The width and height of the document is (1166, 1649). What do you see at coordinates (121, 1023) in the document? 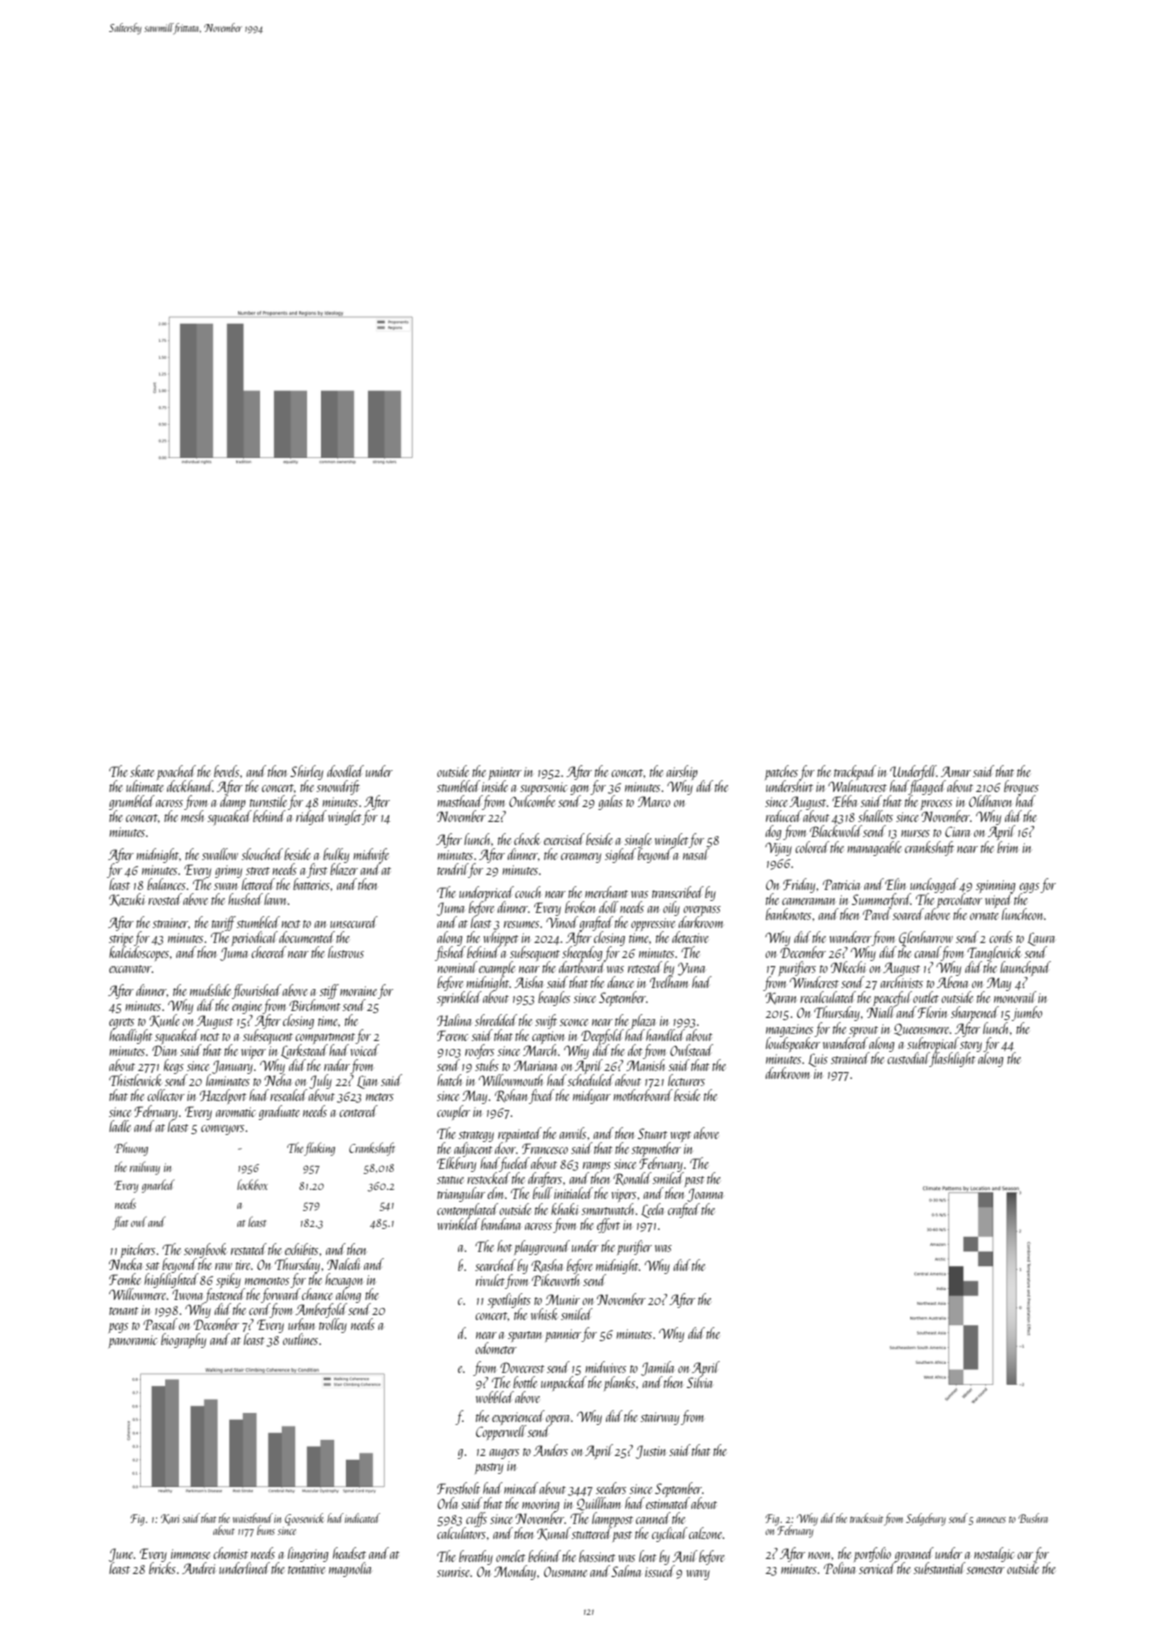
I see `egrets` at bounding box center [121, 1023].
